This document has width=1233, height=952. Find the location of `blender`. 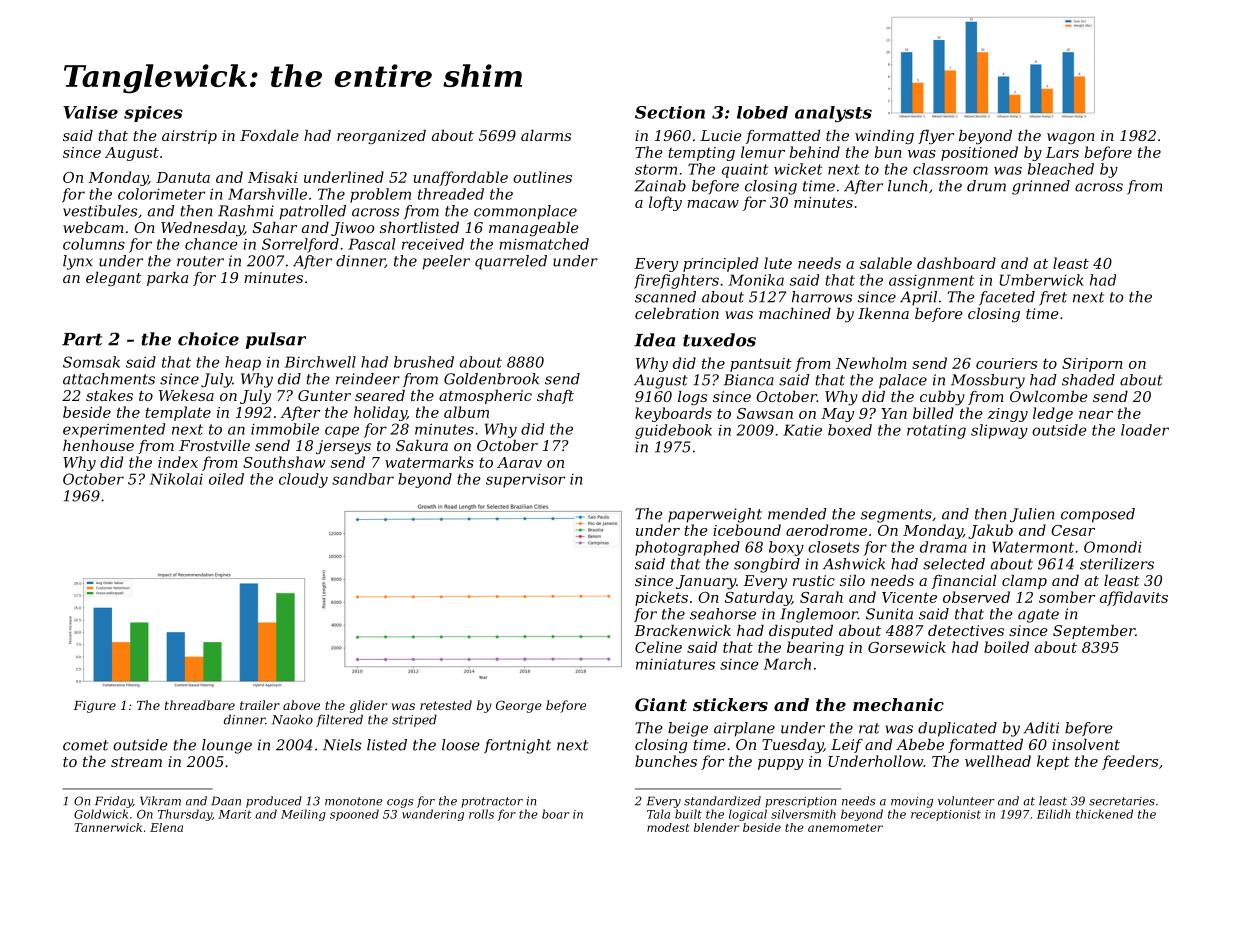

blender is located at coordinates (716, 827).
